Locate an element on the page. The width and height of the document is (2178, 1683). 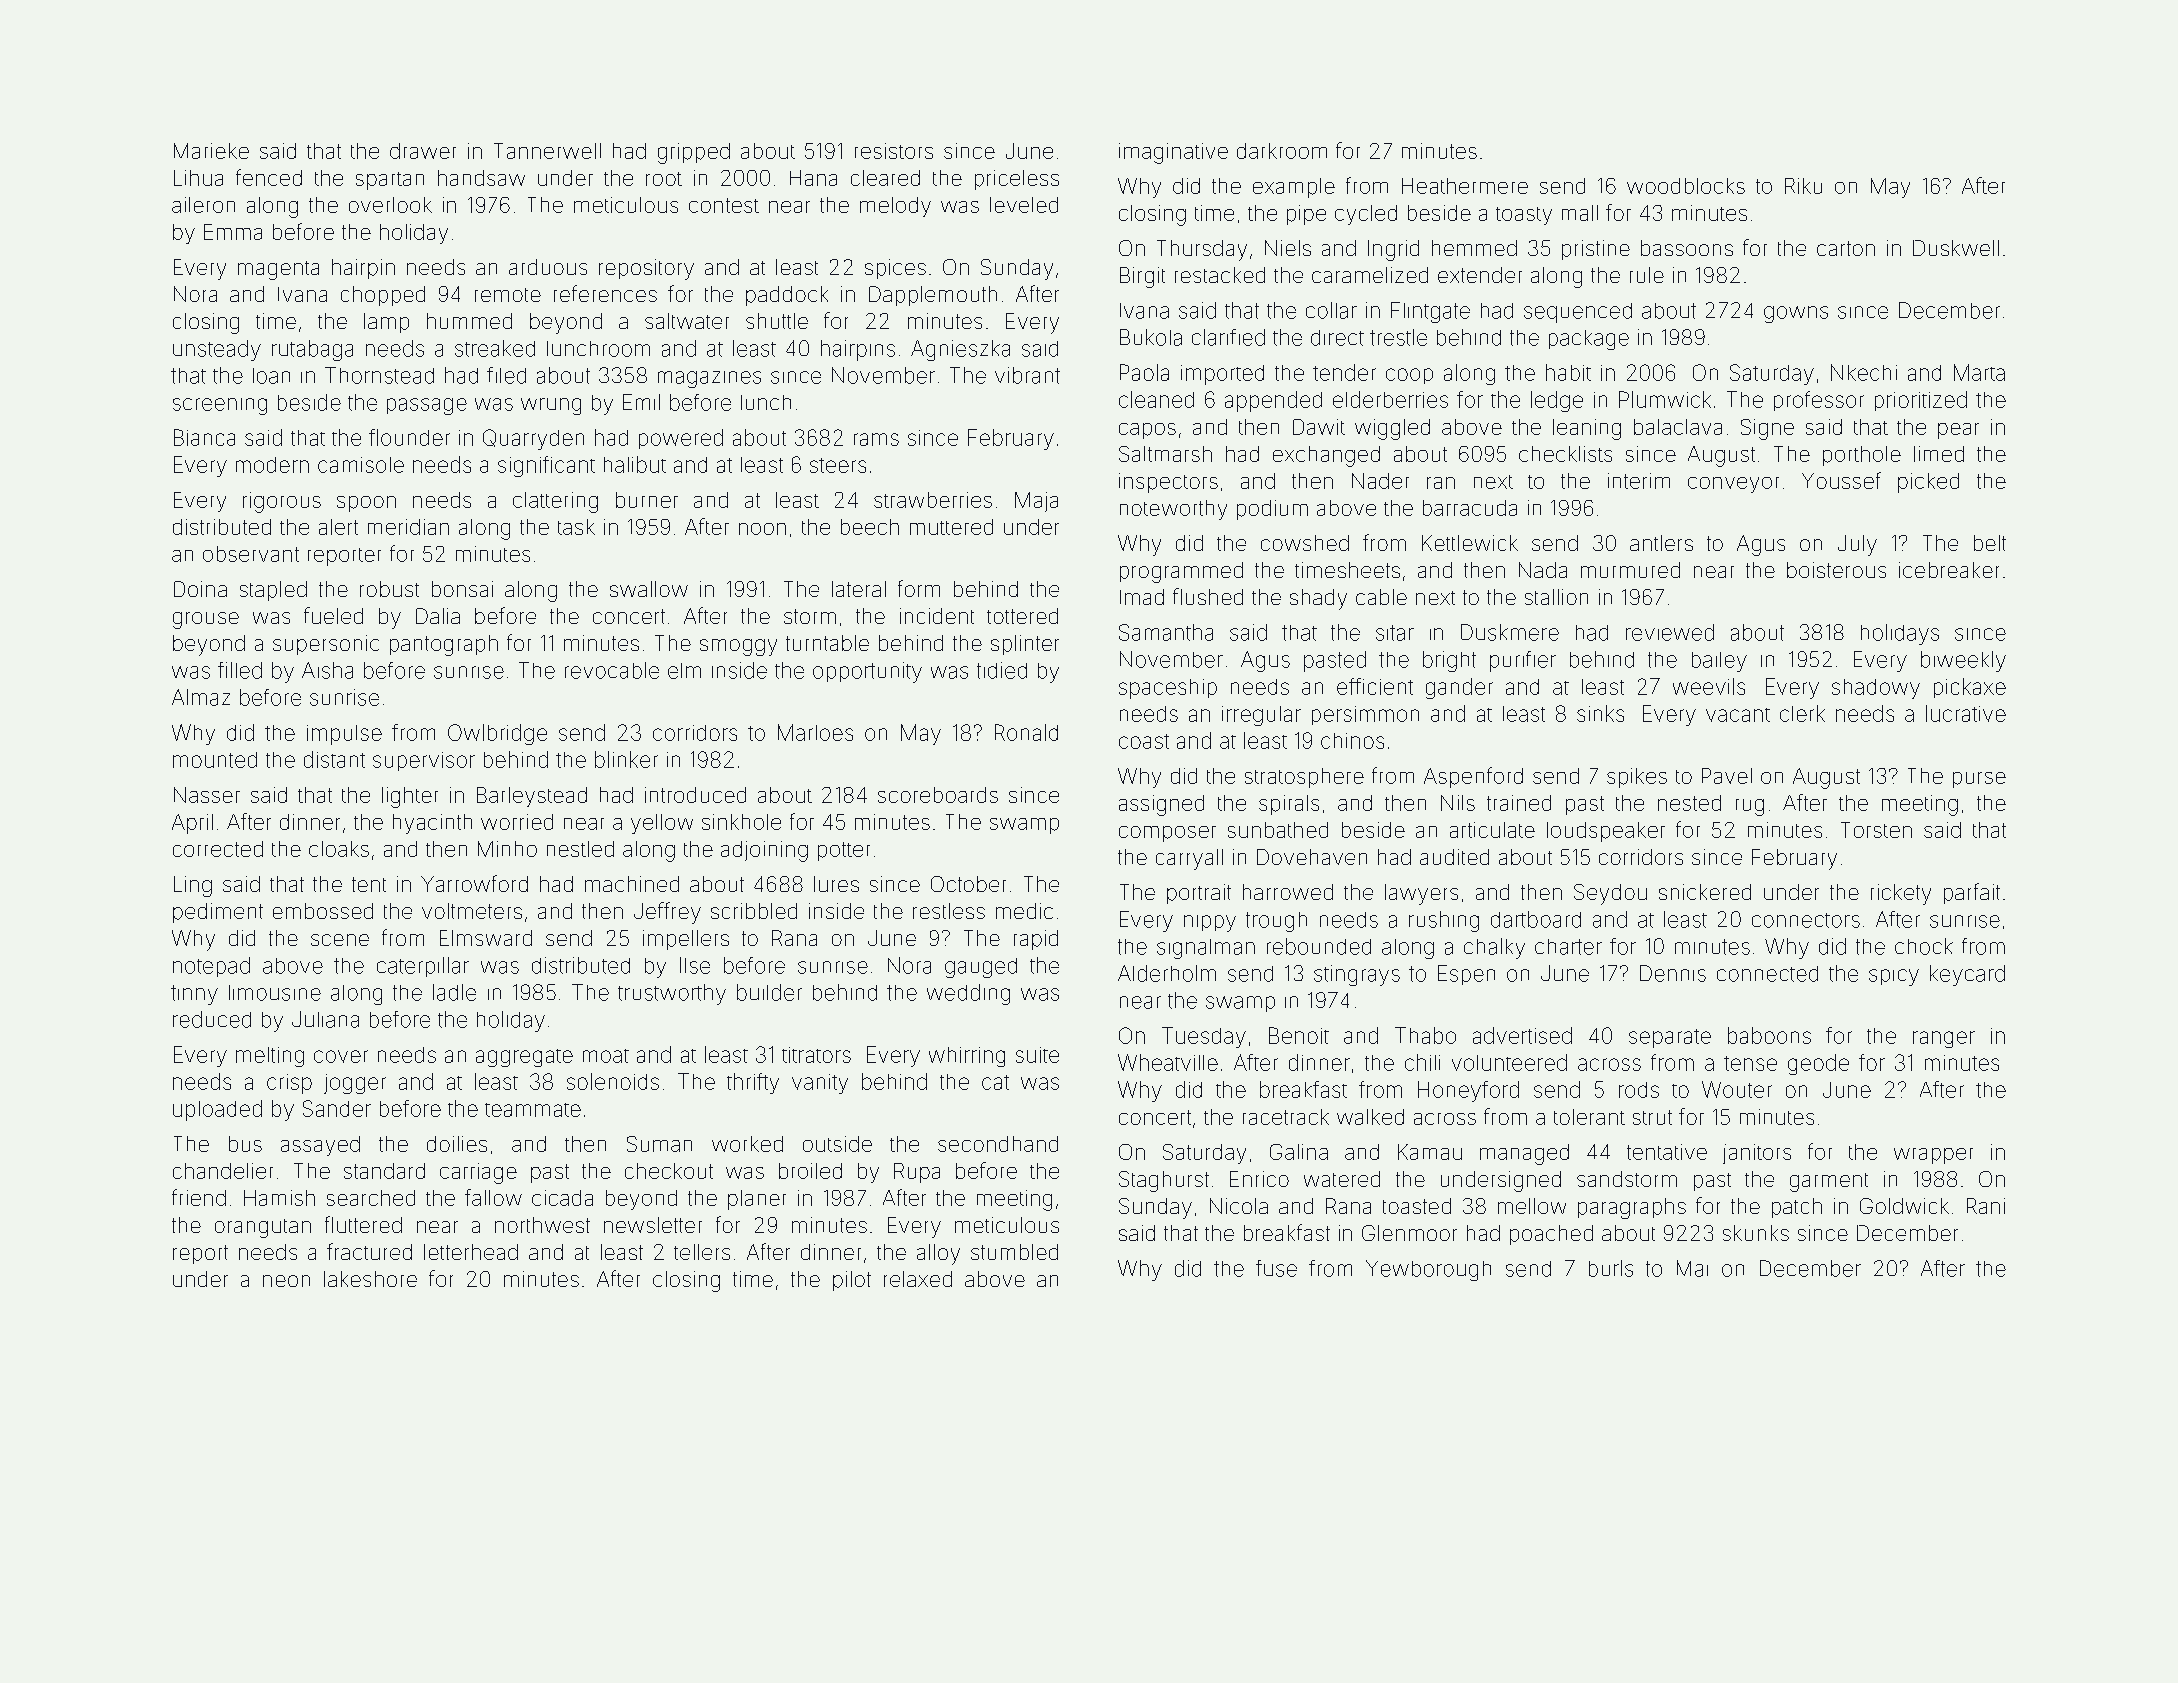
resistors is located at coordinates (894, 151).
